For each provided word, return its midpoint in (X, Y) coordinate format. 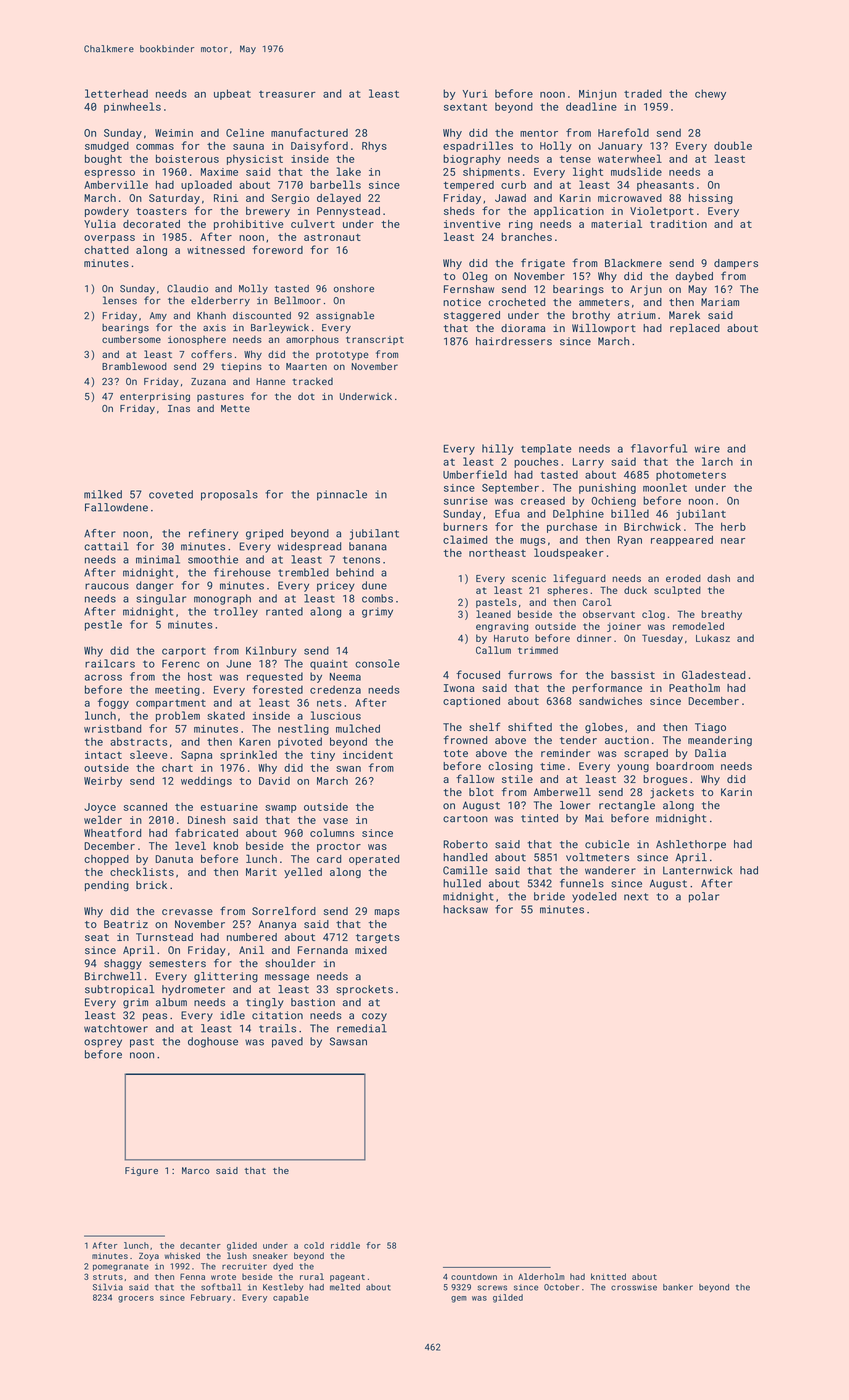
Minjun (598, 95)
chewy (710, 94)
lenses (120, 300)
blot (481, 792)
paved (287, 1042)
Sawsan (348, 1041)
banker (678, 1287)
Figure (141, 1171)
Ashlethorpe (691, 845)
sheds (459, 211)
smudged (107, 146)
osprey (103, 1043)
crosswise (634, 1287)
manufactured (309, 132)
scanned (145, 806)
